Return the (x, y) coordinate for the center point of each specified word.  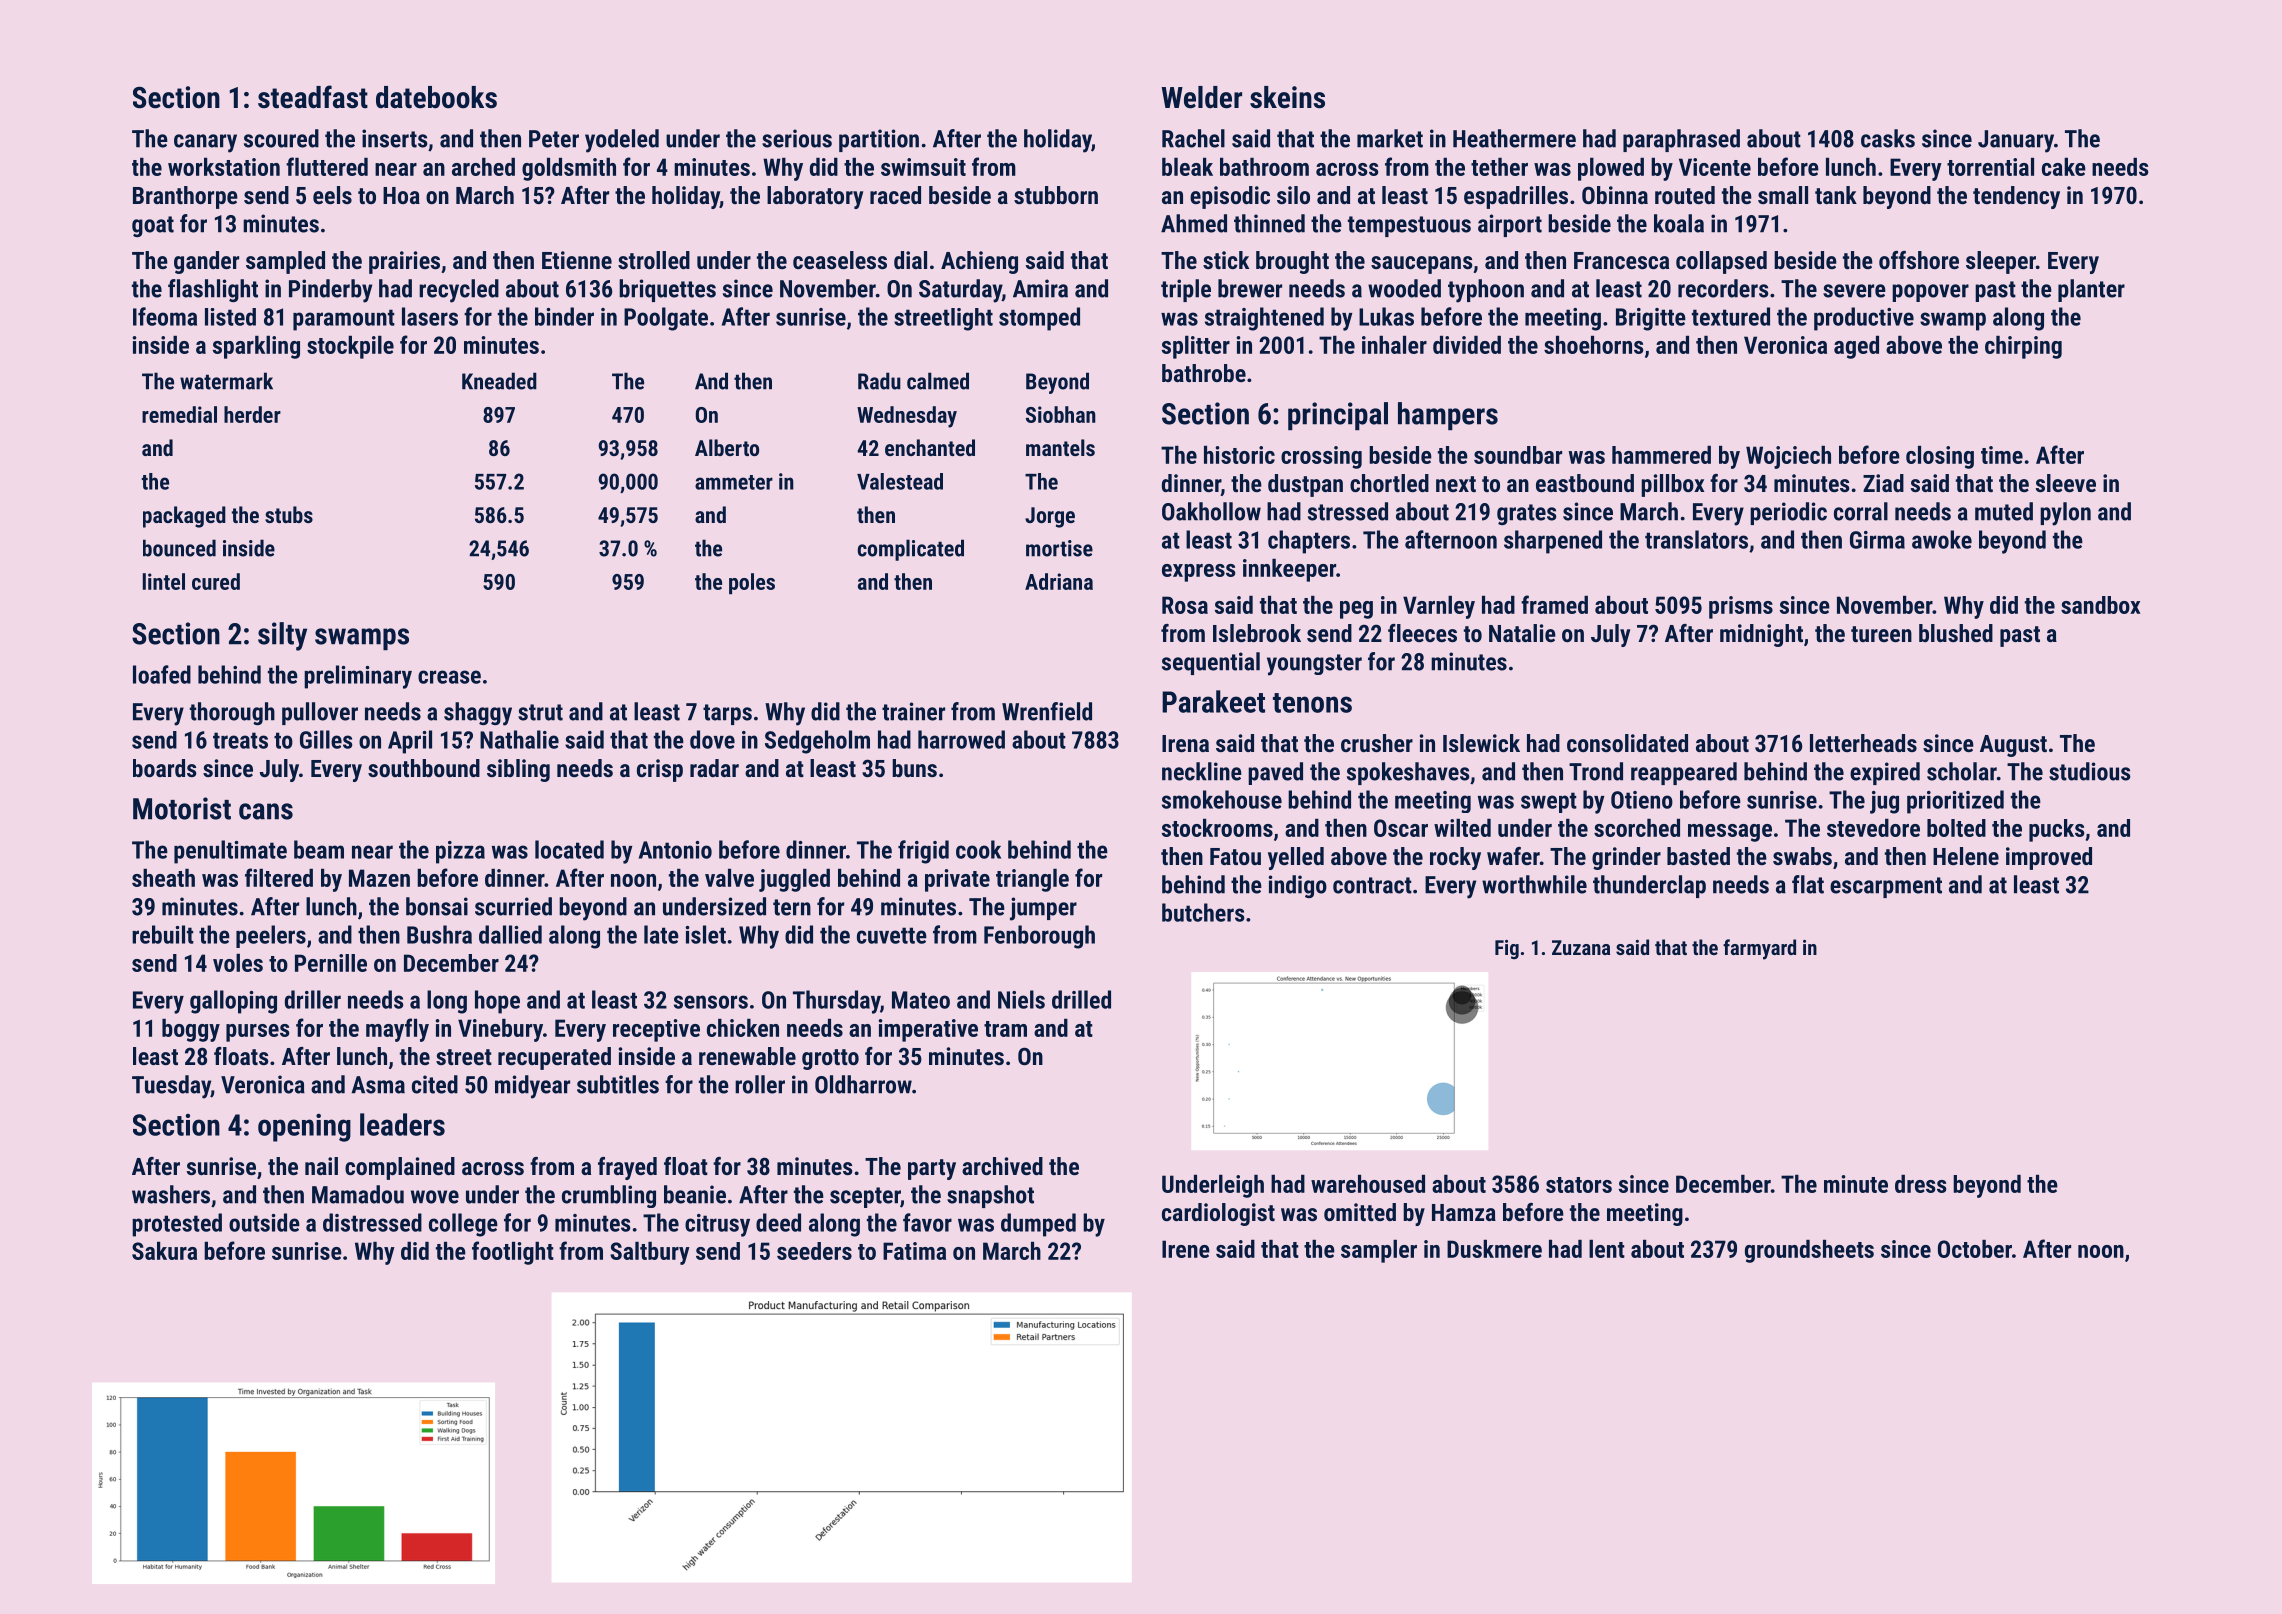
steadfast (313, 97)
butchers (1203, 912)
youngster (1314, 665)
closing (1940, 457)
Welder (1202, 97)
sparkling (256, 347)
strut (540, 712)
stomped (1039, 319)
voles (238, 963)
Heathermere (1514, 138)
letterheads (1863, 743)
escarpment (1886, 887)
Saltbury (650, 1253)
